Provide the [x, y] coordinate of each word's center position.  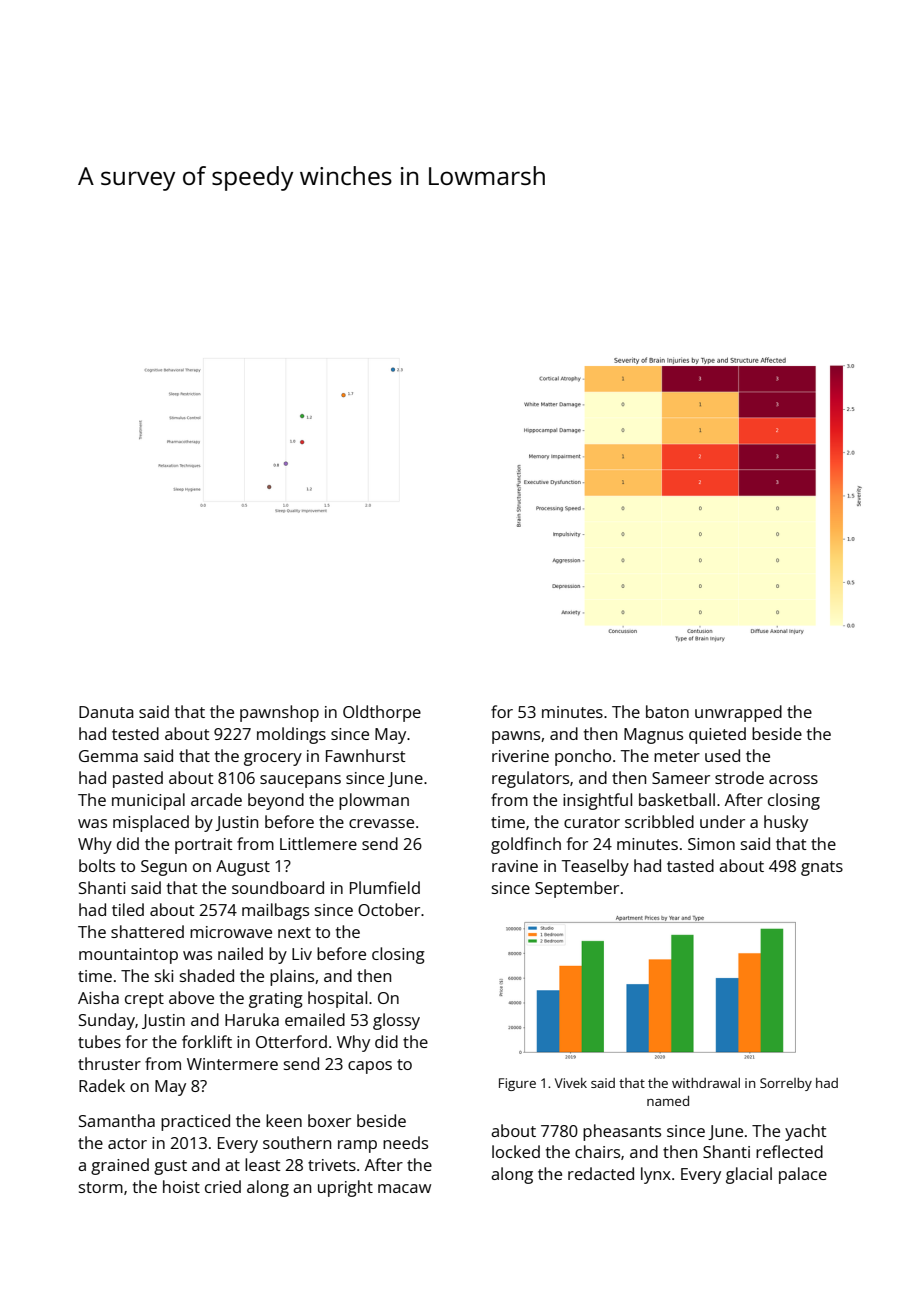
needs [405, 1142]
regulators [530, 779]
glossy [396, 1021]
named [668, 1101]
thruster [109, 1063]
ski [164, 975]
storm [101, 1187]
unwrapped [738, 713]
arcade [216, 799]
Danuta [106, 712]
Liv [302, 954]
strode [739, 777]
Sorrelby [786, 1084]
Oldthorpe [382, 713]
